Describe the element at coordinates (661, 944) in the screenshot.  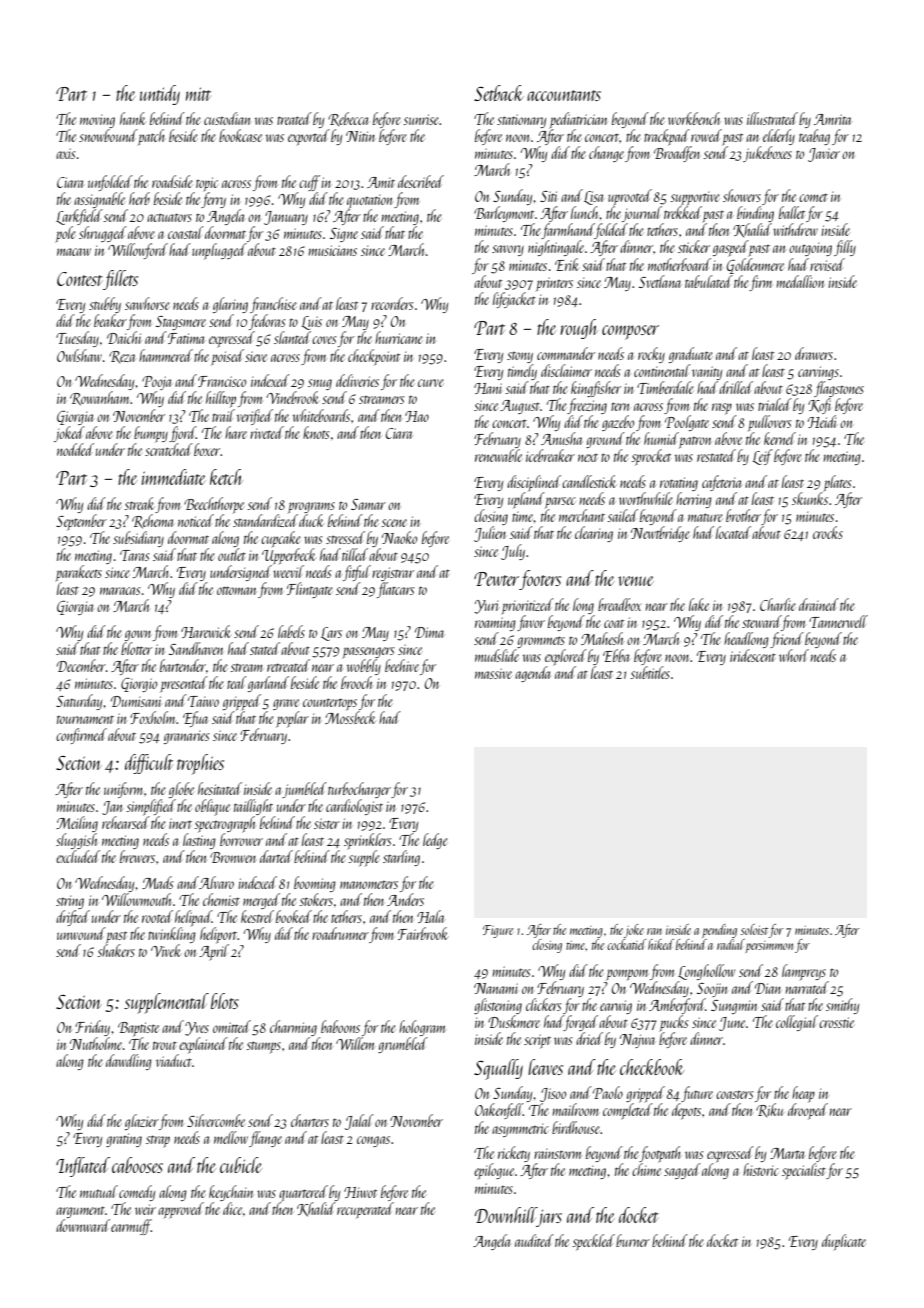
I see `hiked` at that location.
